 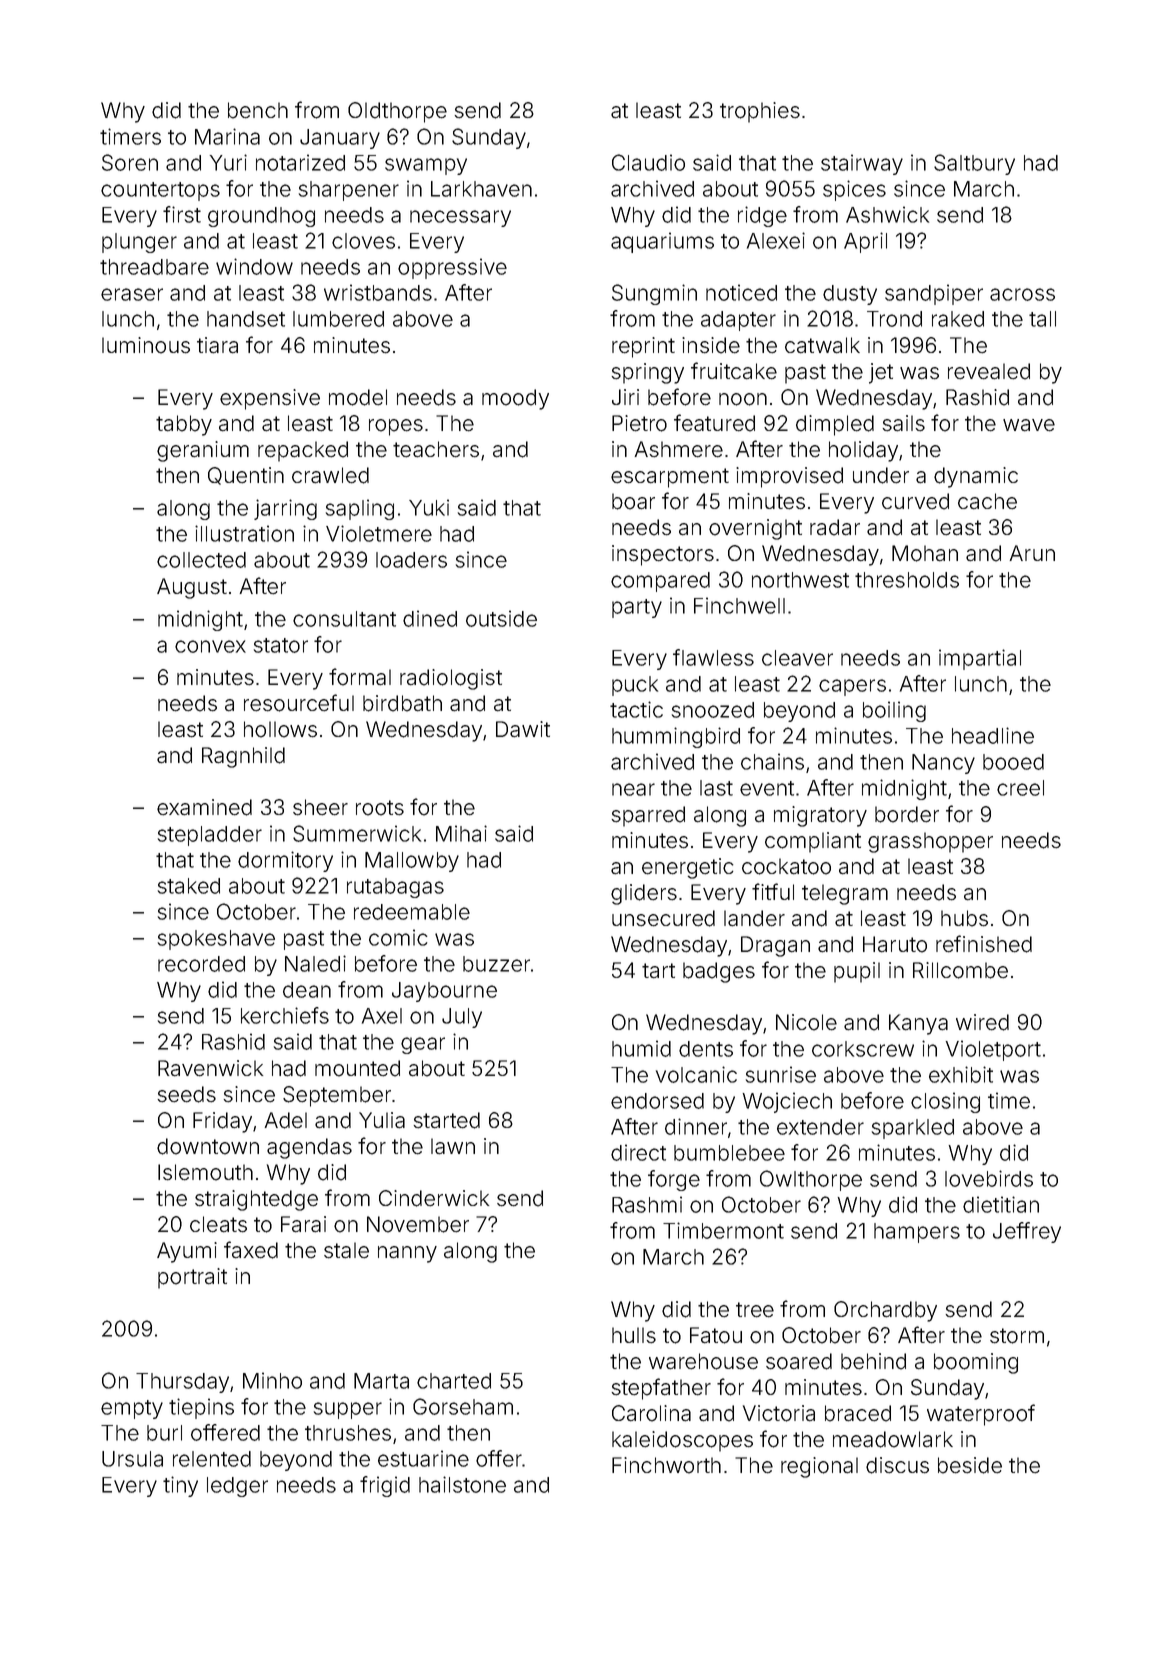 I want to click on refinished, so click(x=984, y=944).
